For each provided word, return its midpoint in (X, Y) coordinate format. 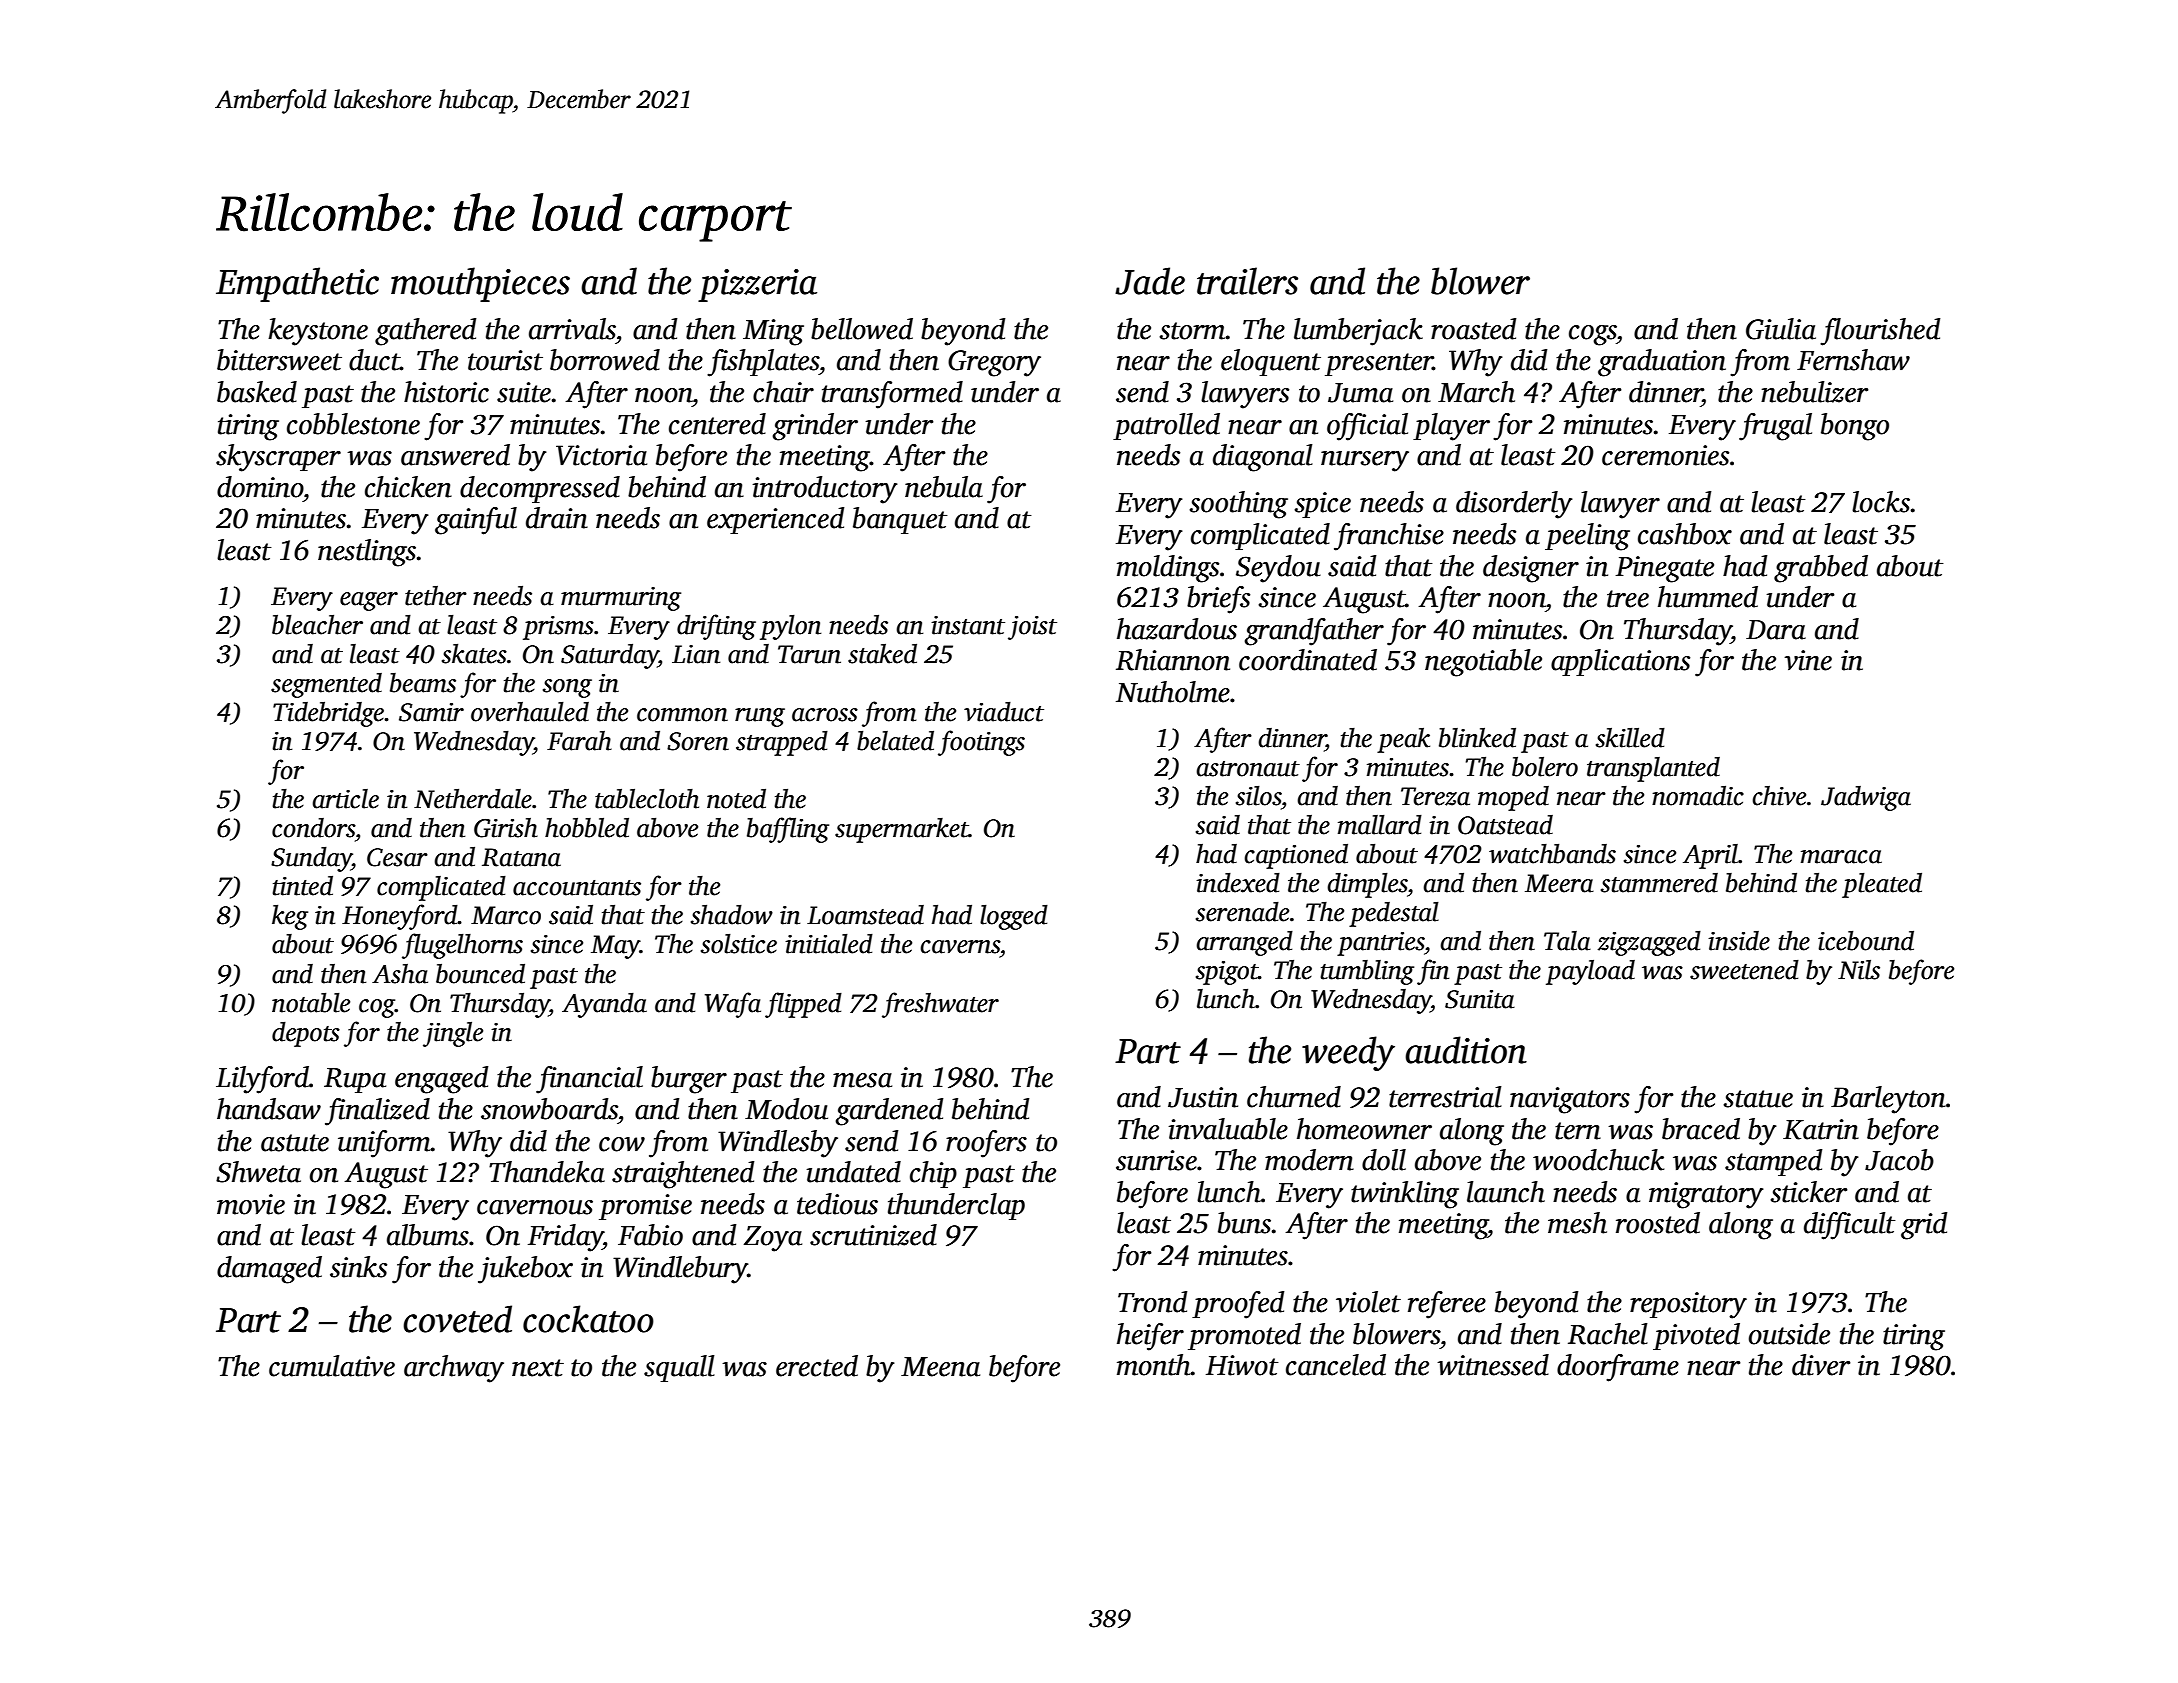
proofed (1238, 1305)
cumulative (332, 1366)
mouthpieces (480, 284)
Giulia (1781, 329)
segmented (326, 685)
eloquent (1271, 362)
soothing (1238, 505)
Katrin (1821, 1129)
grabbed (1821, 569)
